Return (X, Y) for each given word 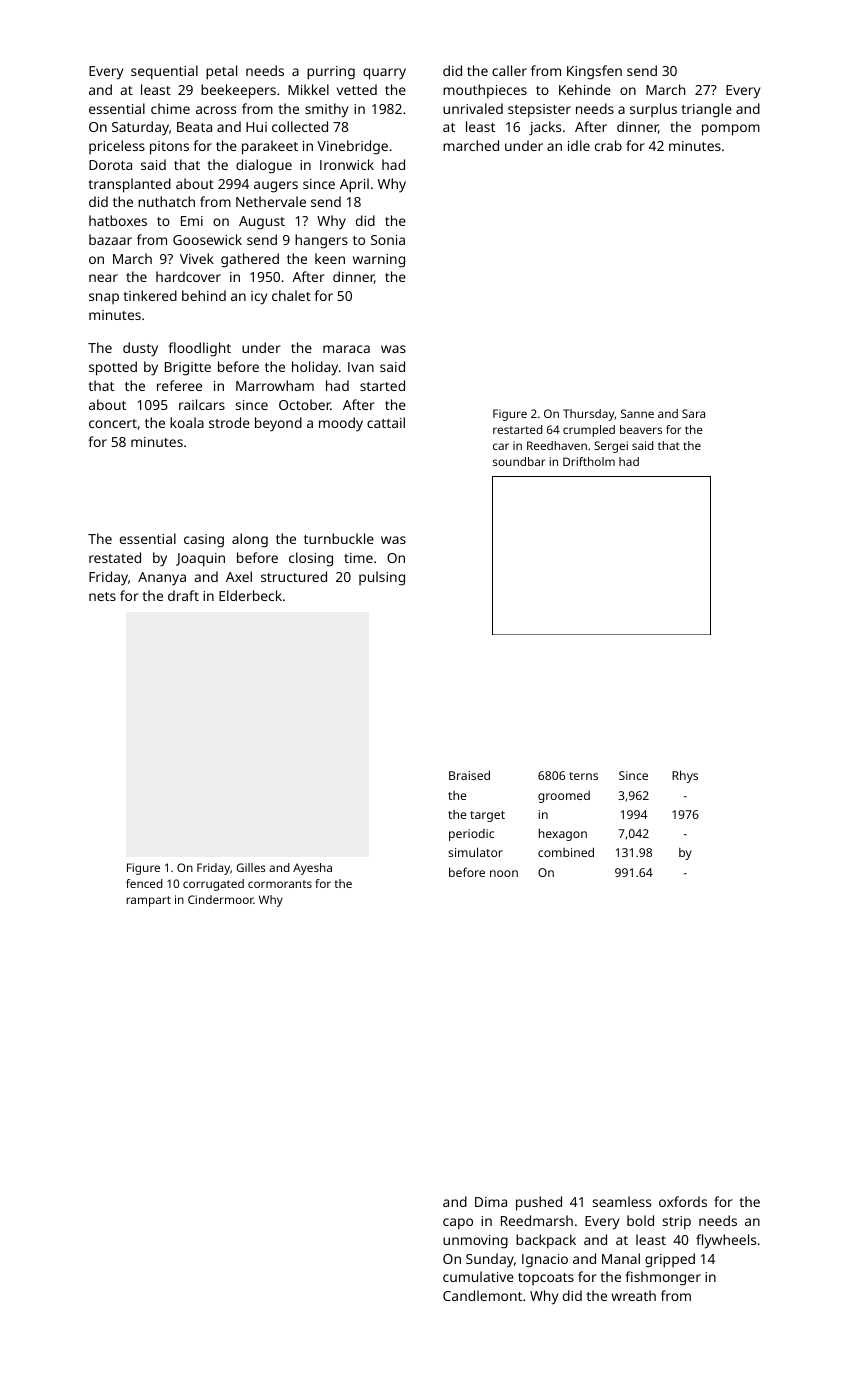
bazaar (110, 239)
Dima (491, 1202)
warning (379, 261)
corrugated (213, 885)
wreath (633, 1295)
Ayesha (312, 869)
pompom (731, 130)
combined (566, 852)
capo (458, 1224)
